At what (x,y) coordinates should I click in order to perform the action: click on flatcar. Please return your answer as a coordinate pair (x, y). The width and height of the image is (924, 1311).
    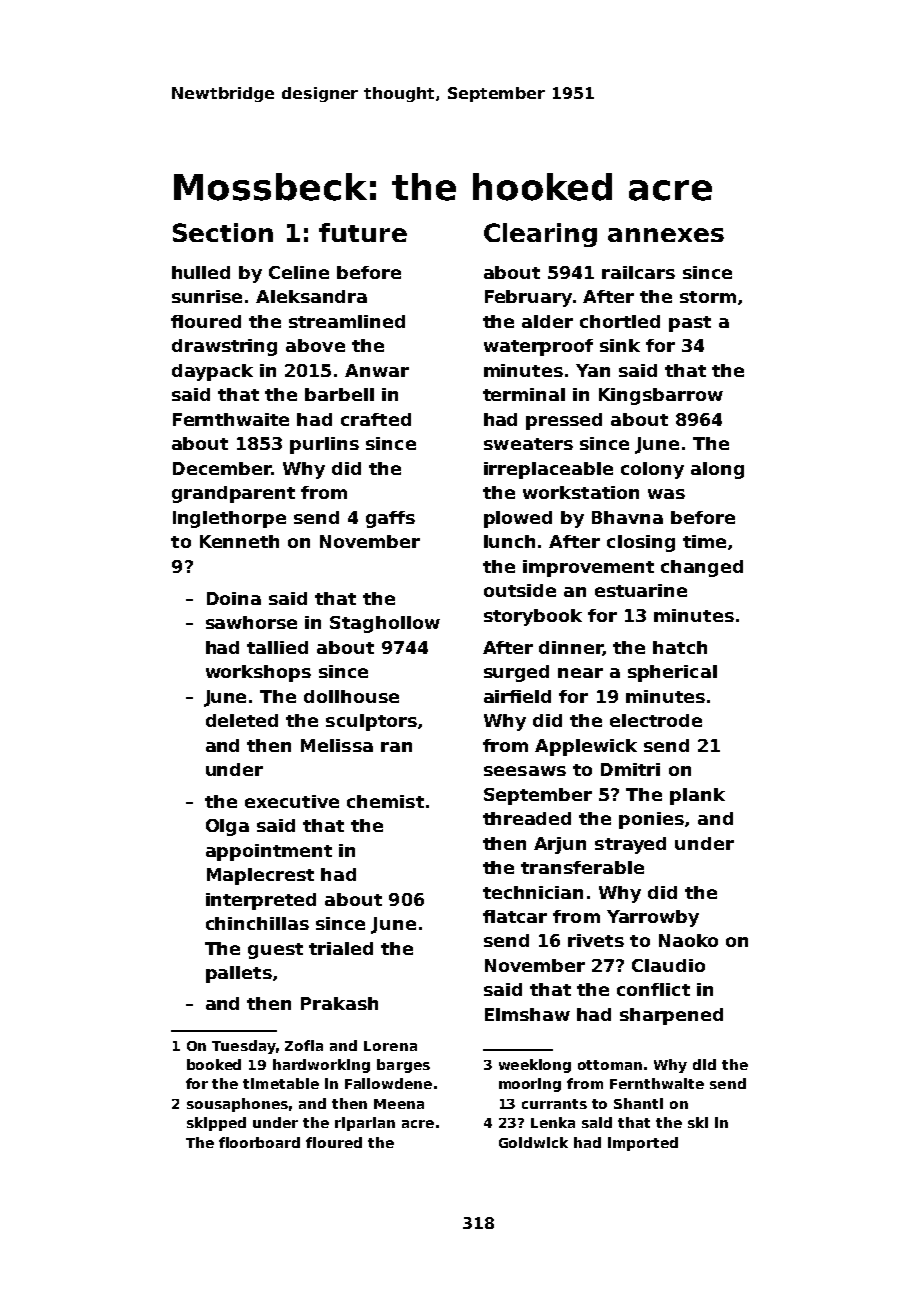
    Looking at the image, I should click on (515, 916).
